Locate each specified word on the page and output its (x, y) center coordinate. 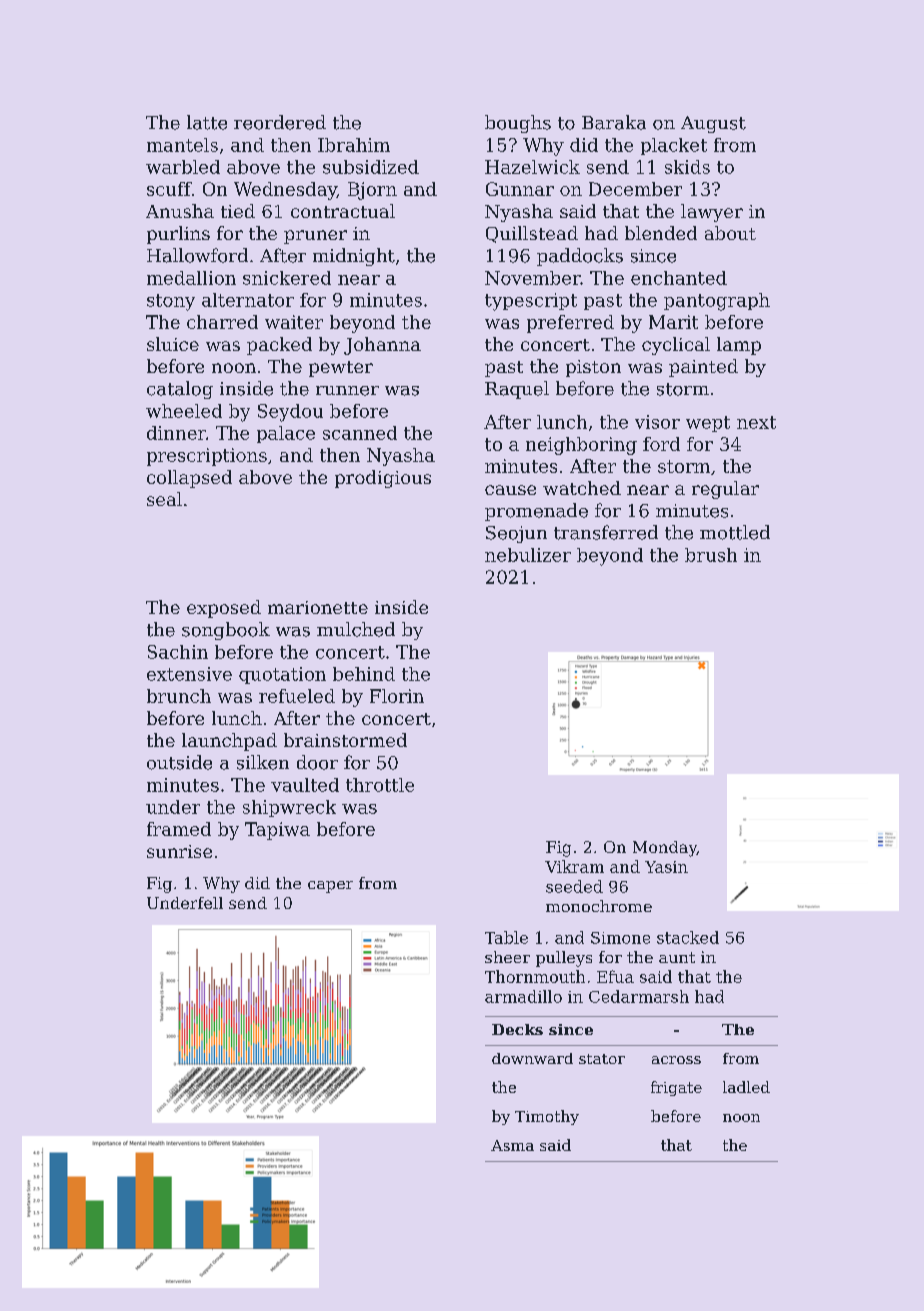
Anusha (180, 211)
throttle (380, 785)
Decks (517, 1029)
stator (602, 1059)
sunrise (179, 851)
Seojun (516, 534)
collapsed (189, 479)
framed (179, 829)
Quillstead (532, 234)
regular (725, 490)
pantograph (717, 302)
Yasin (666, 867)
